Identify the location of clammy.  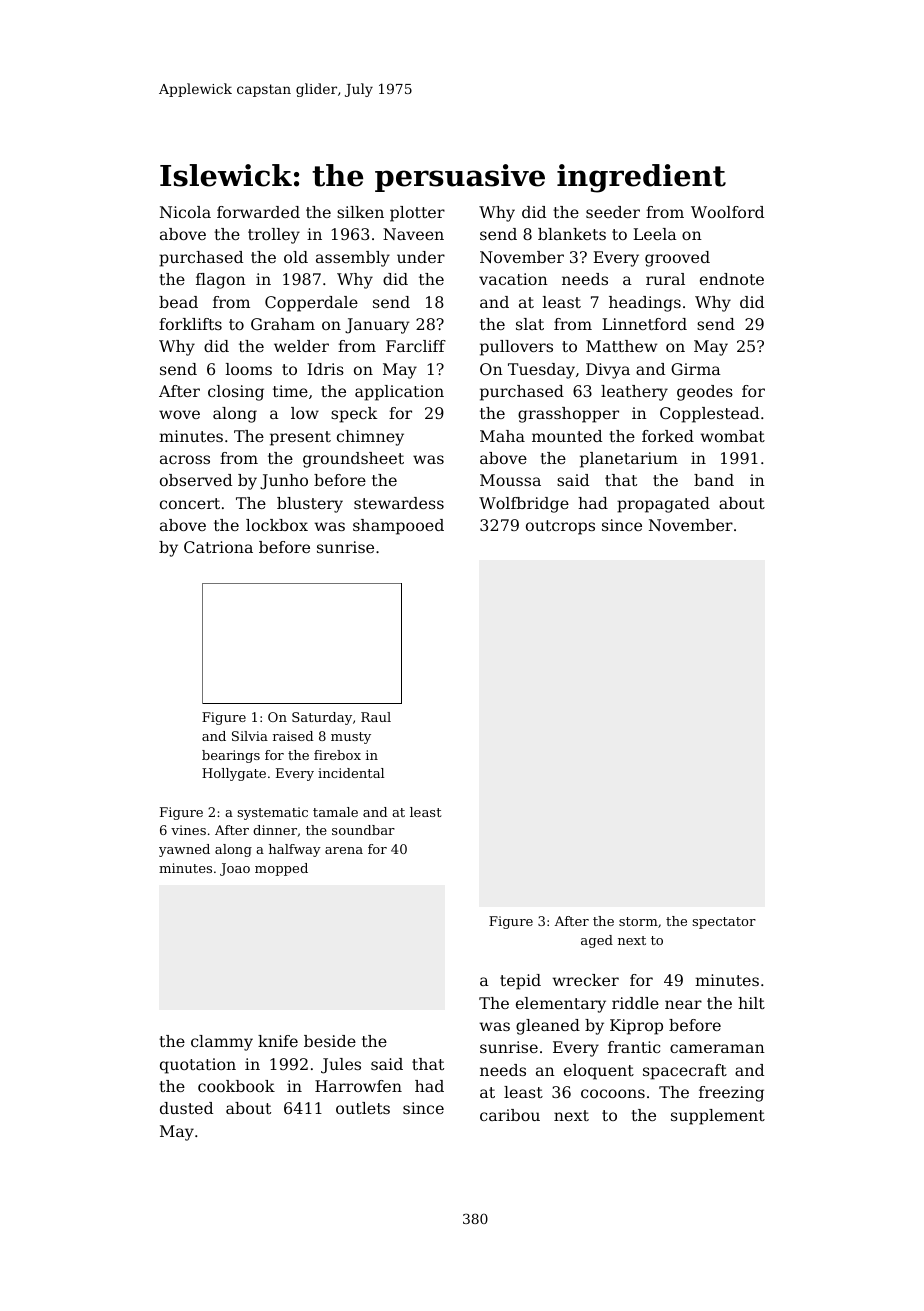
(222, 1043).
